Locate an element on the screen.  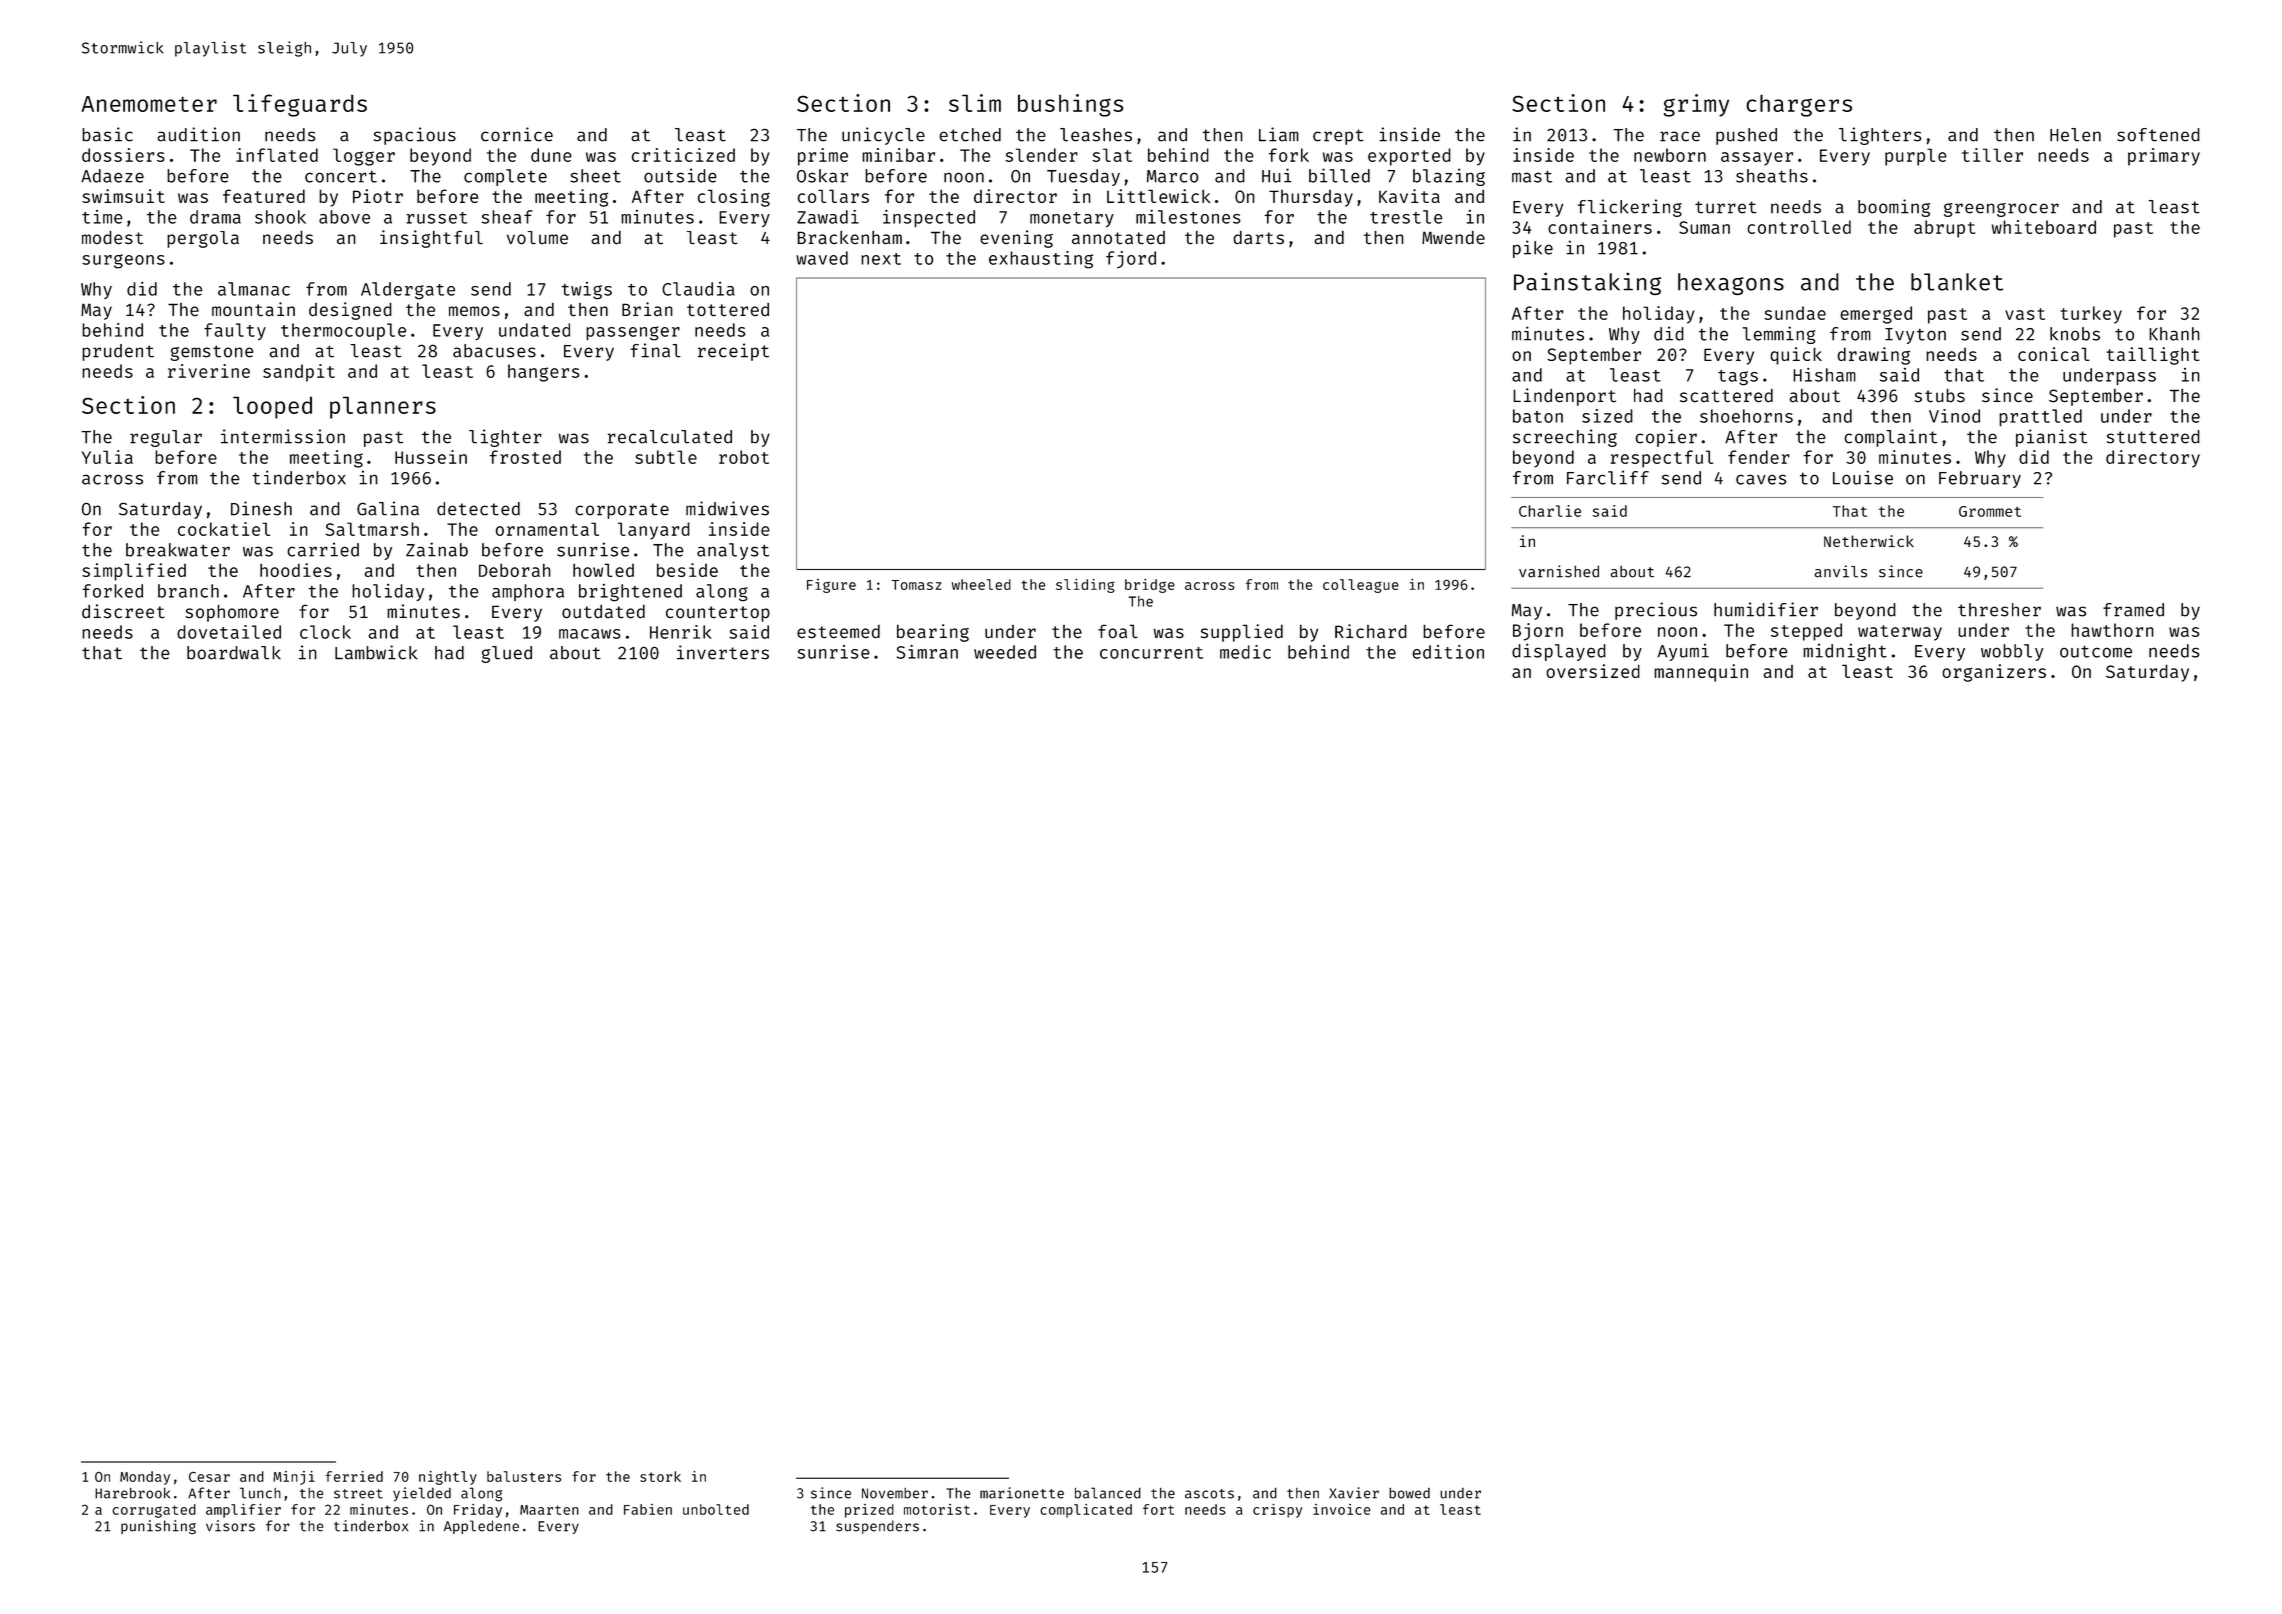
concurrent is located at coordinates (1151, 653).
